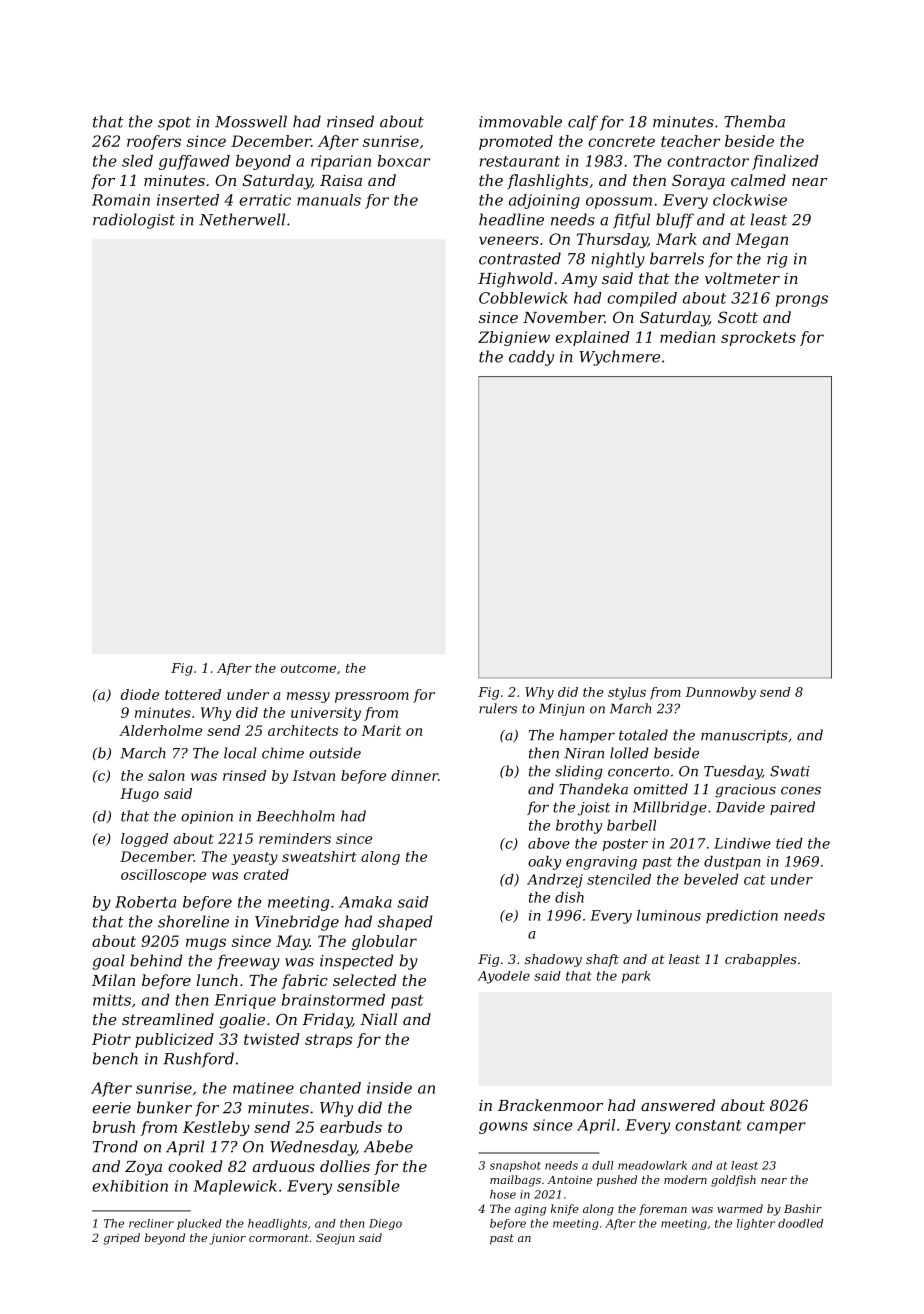 The width and height of the screenshot is (924, 1314). I want to click on outcome, so click(308, 668).
